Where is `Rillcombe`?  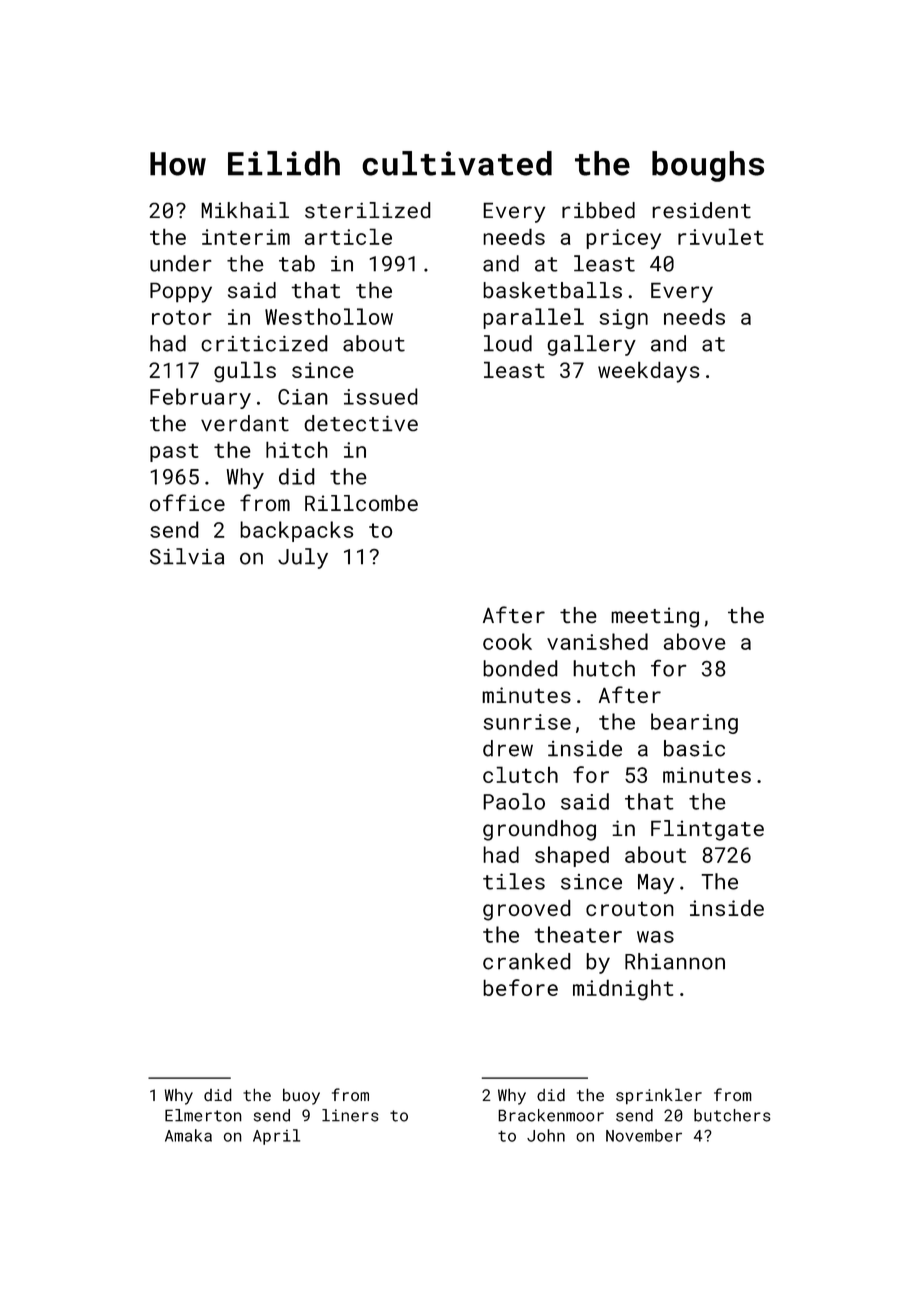 Rillcombe is located at coordinates (361, 503).
